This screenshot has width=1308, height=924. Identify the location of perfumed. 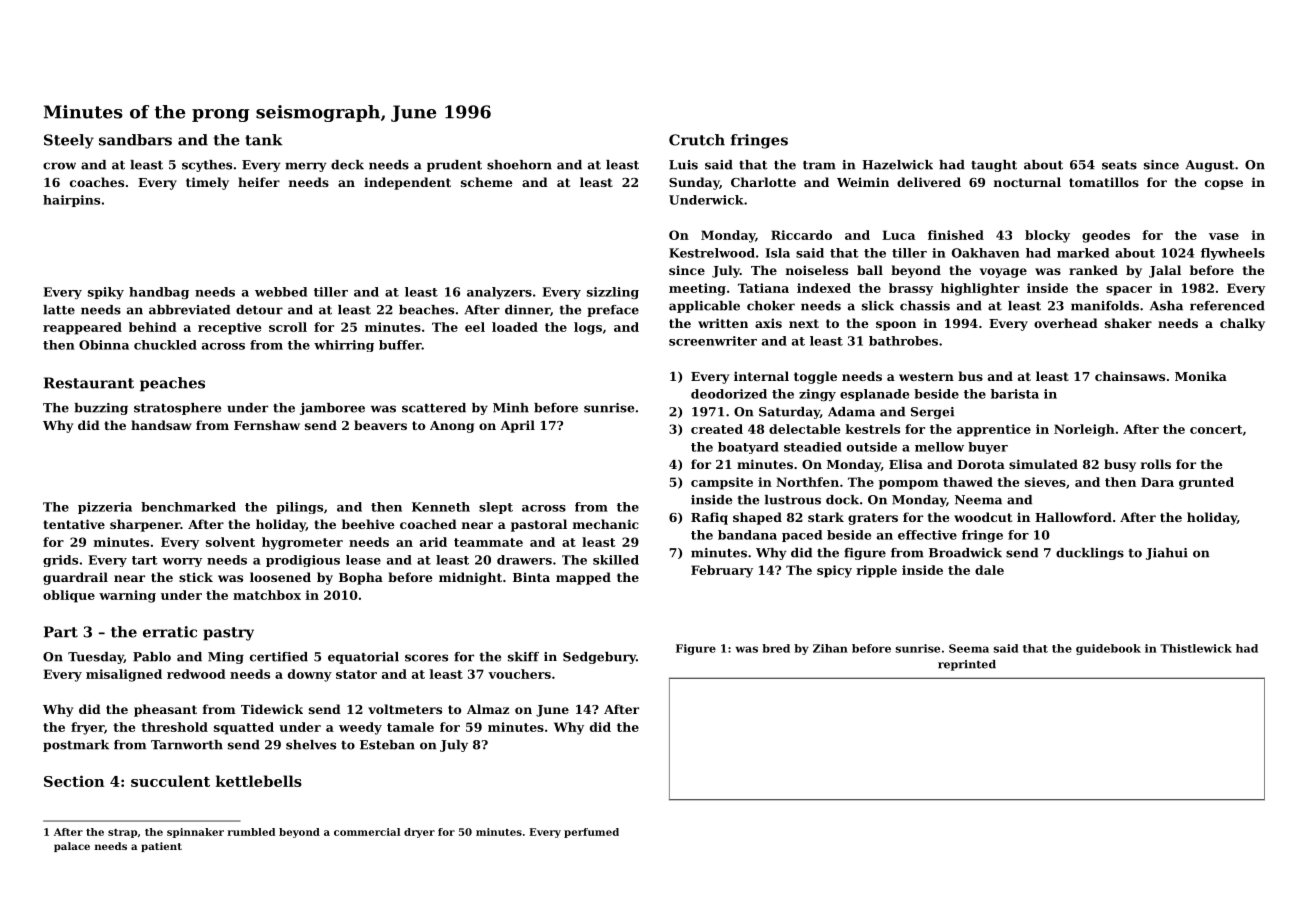
(591, 833).
